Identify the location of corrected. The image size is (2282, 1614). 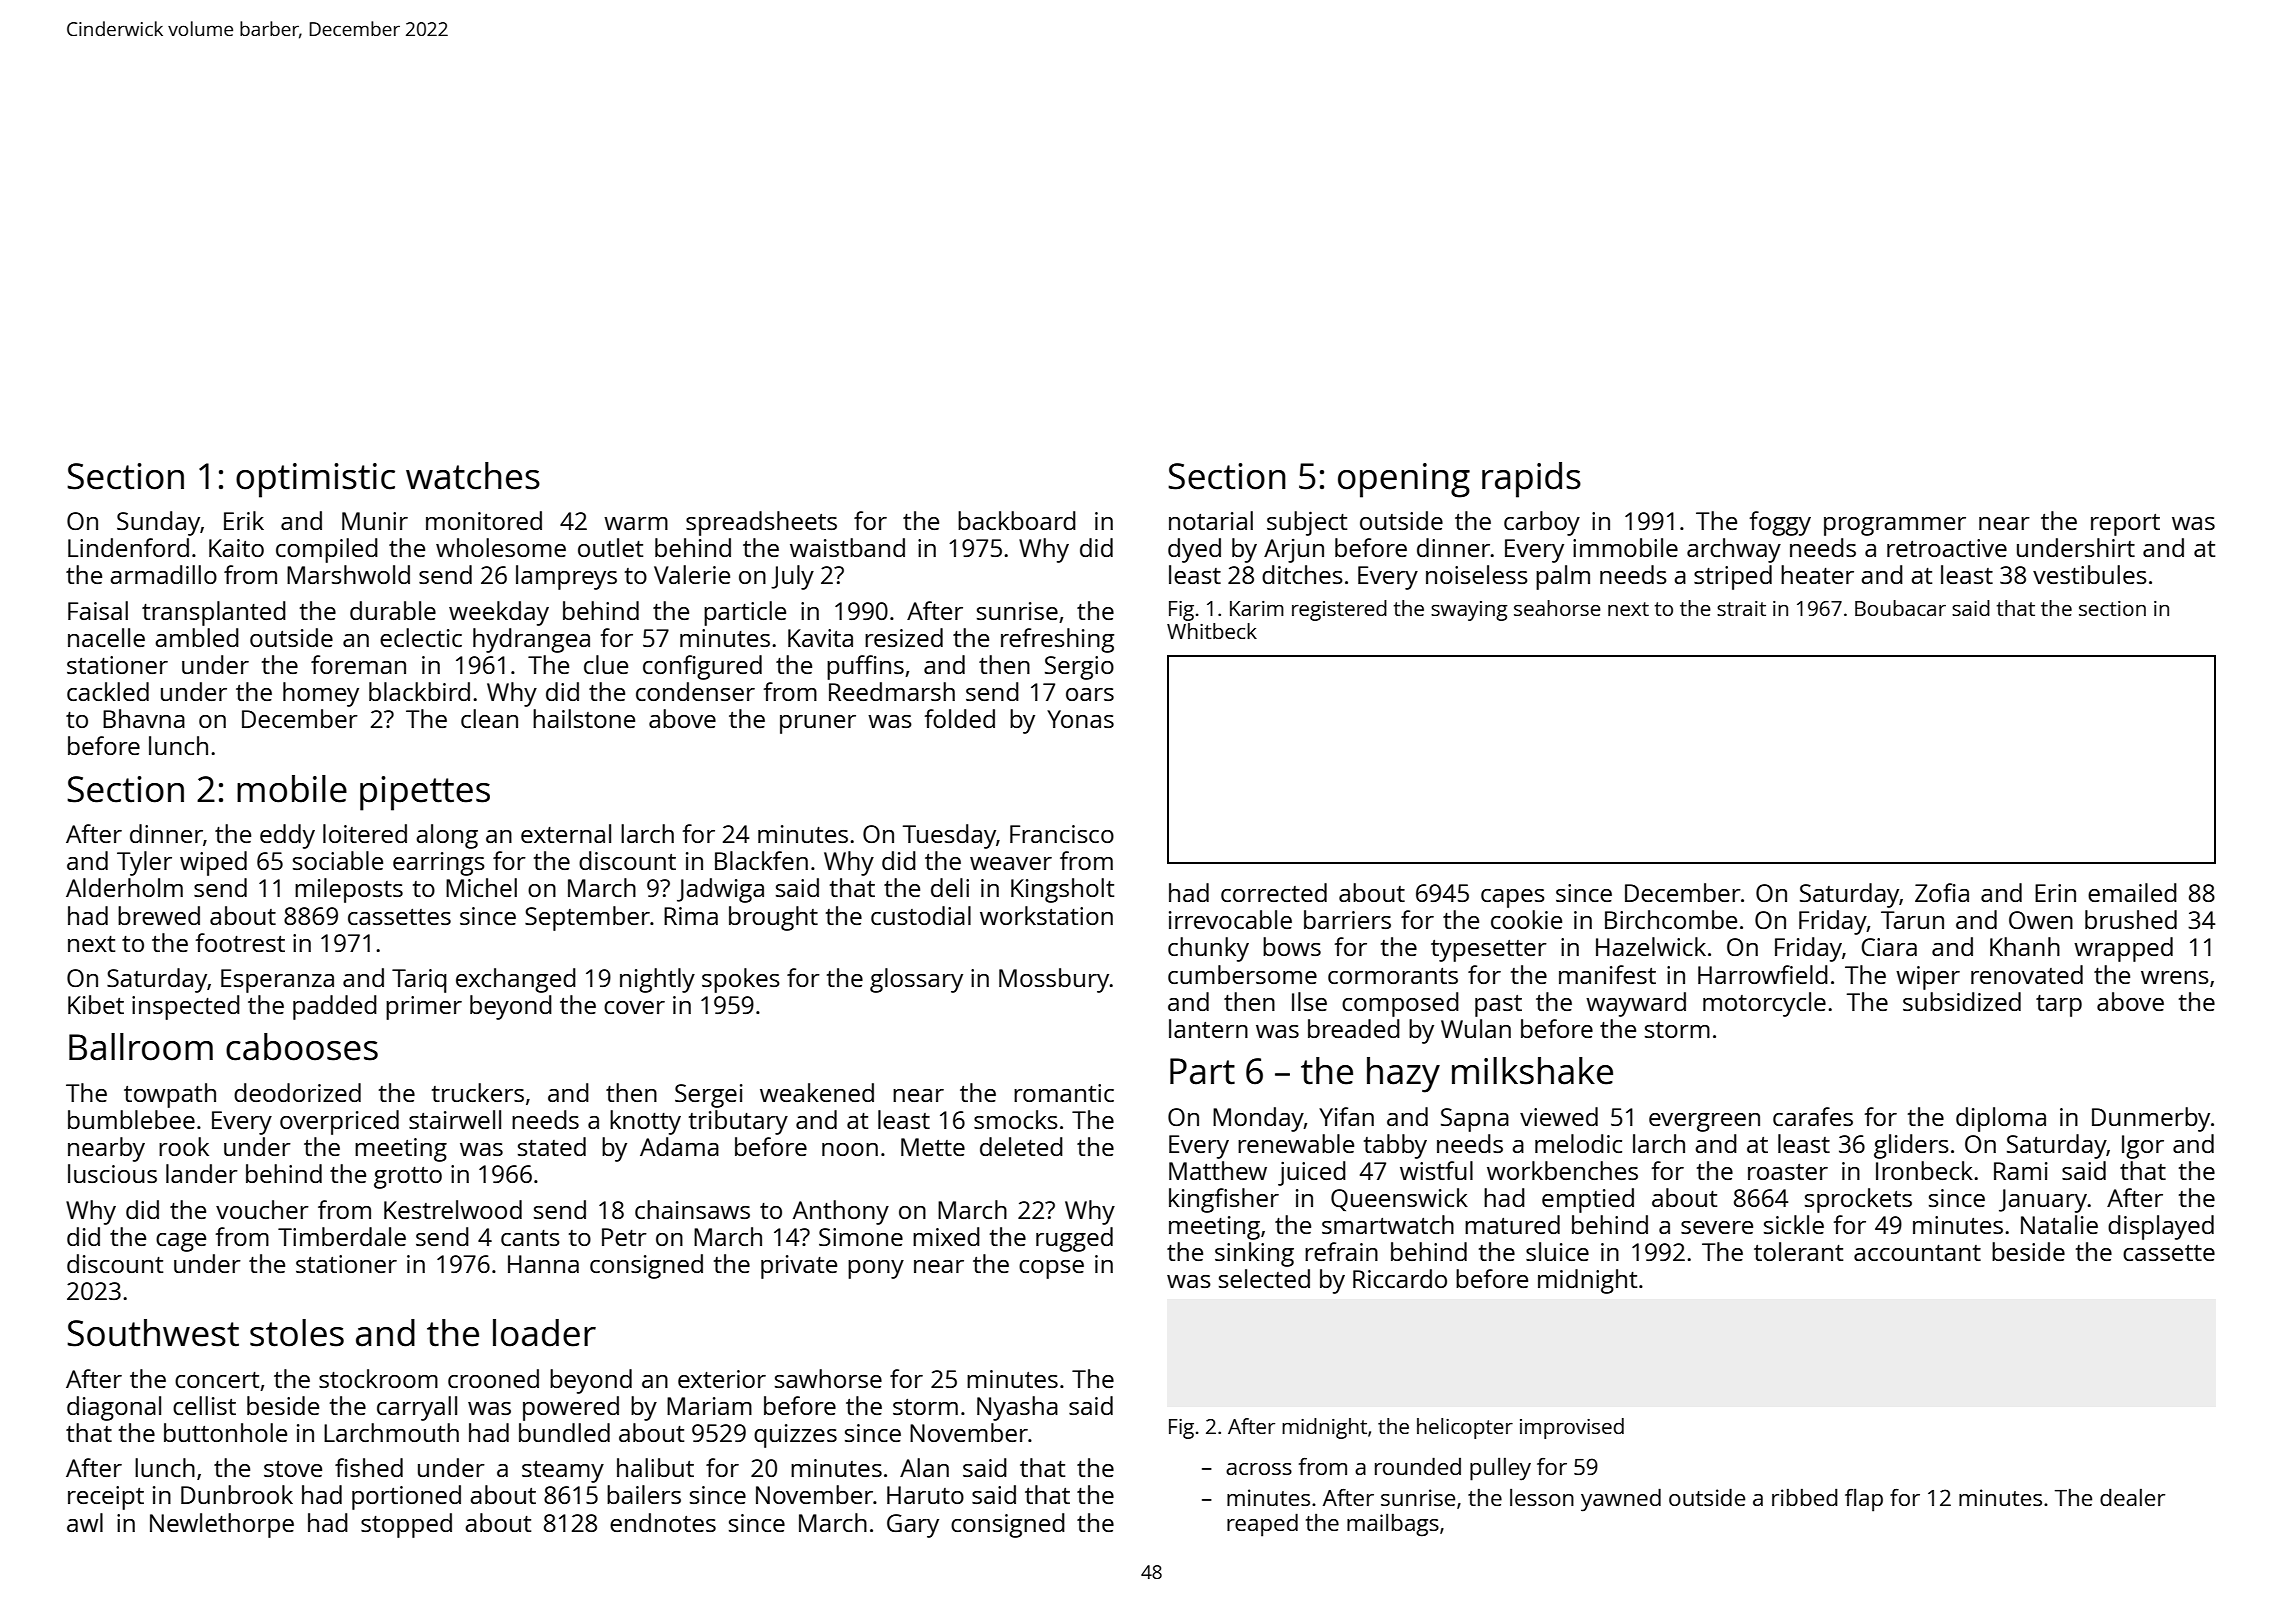
(1274, 892).
